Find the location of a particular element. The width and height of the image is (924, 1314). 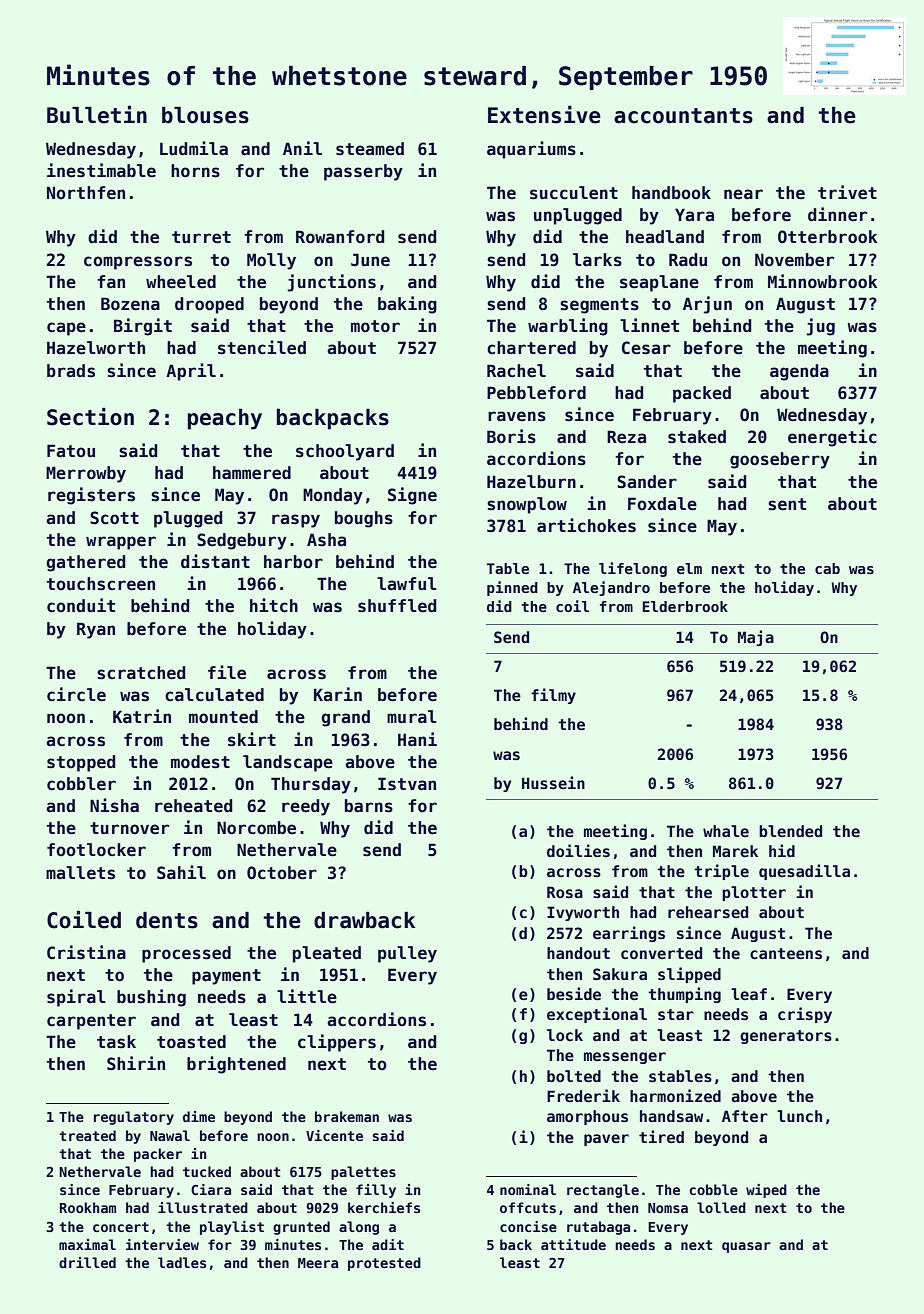

whale is located at coordinates (726, 831).
